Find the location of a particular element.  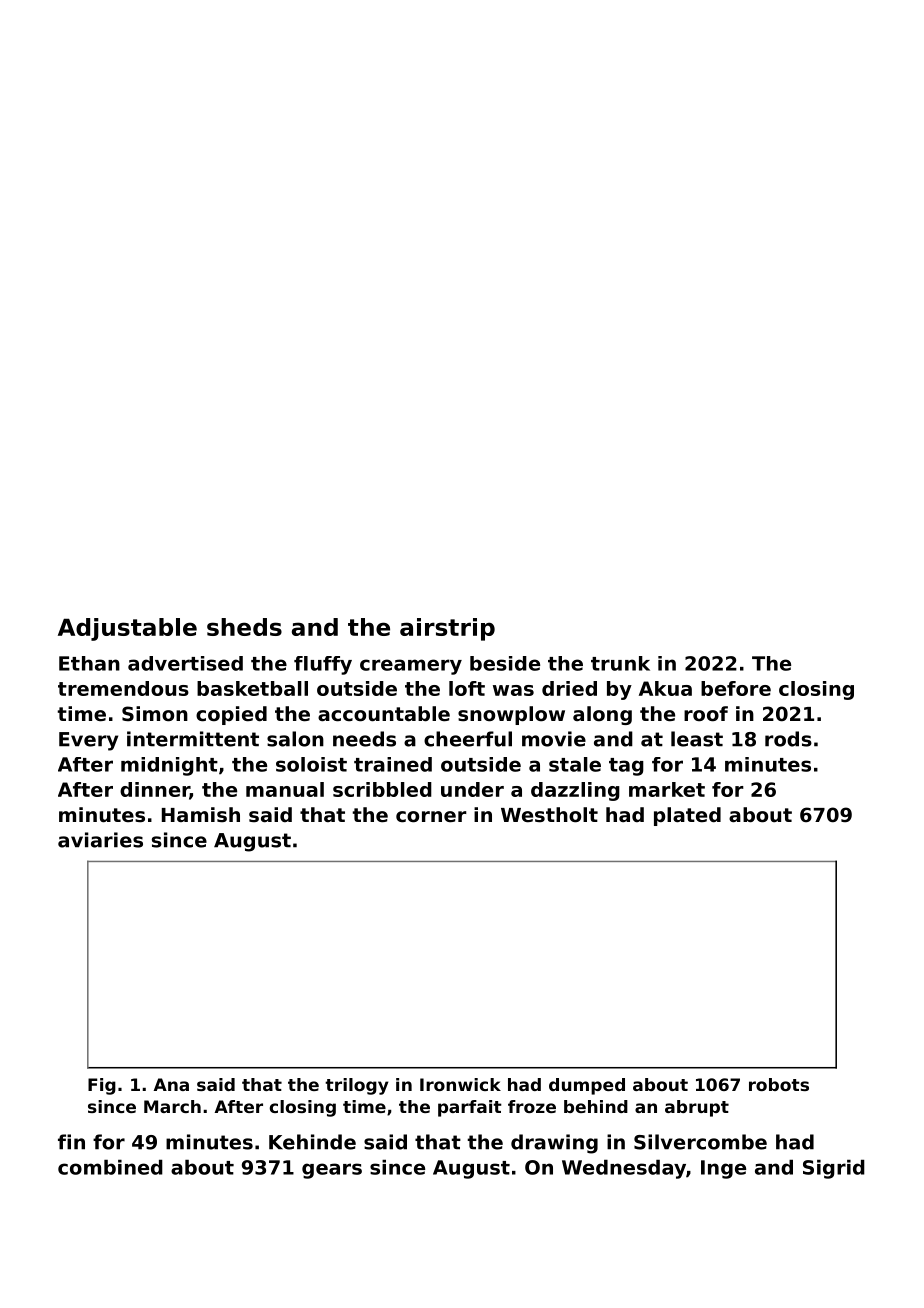

airstrip is located at coordinates (447, 629).
